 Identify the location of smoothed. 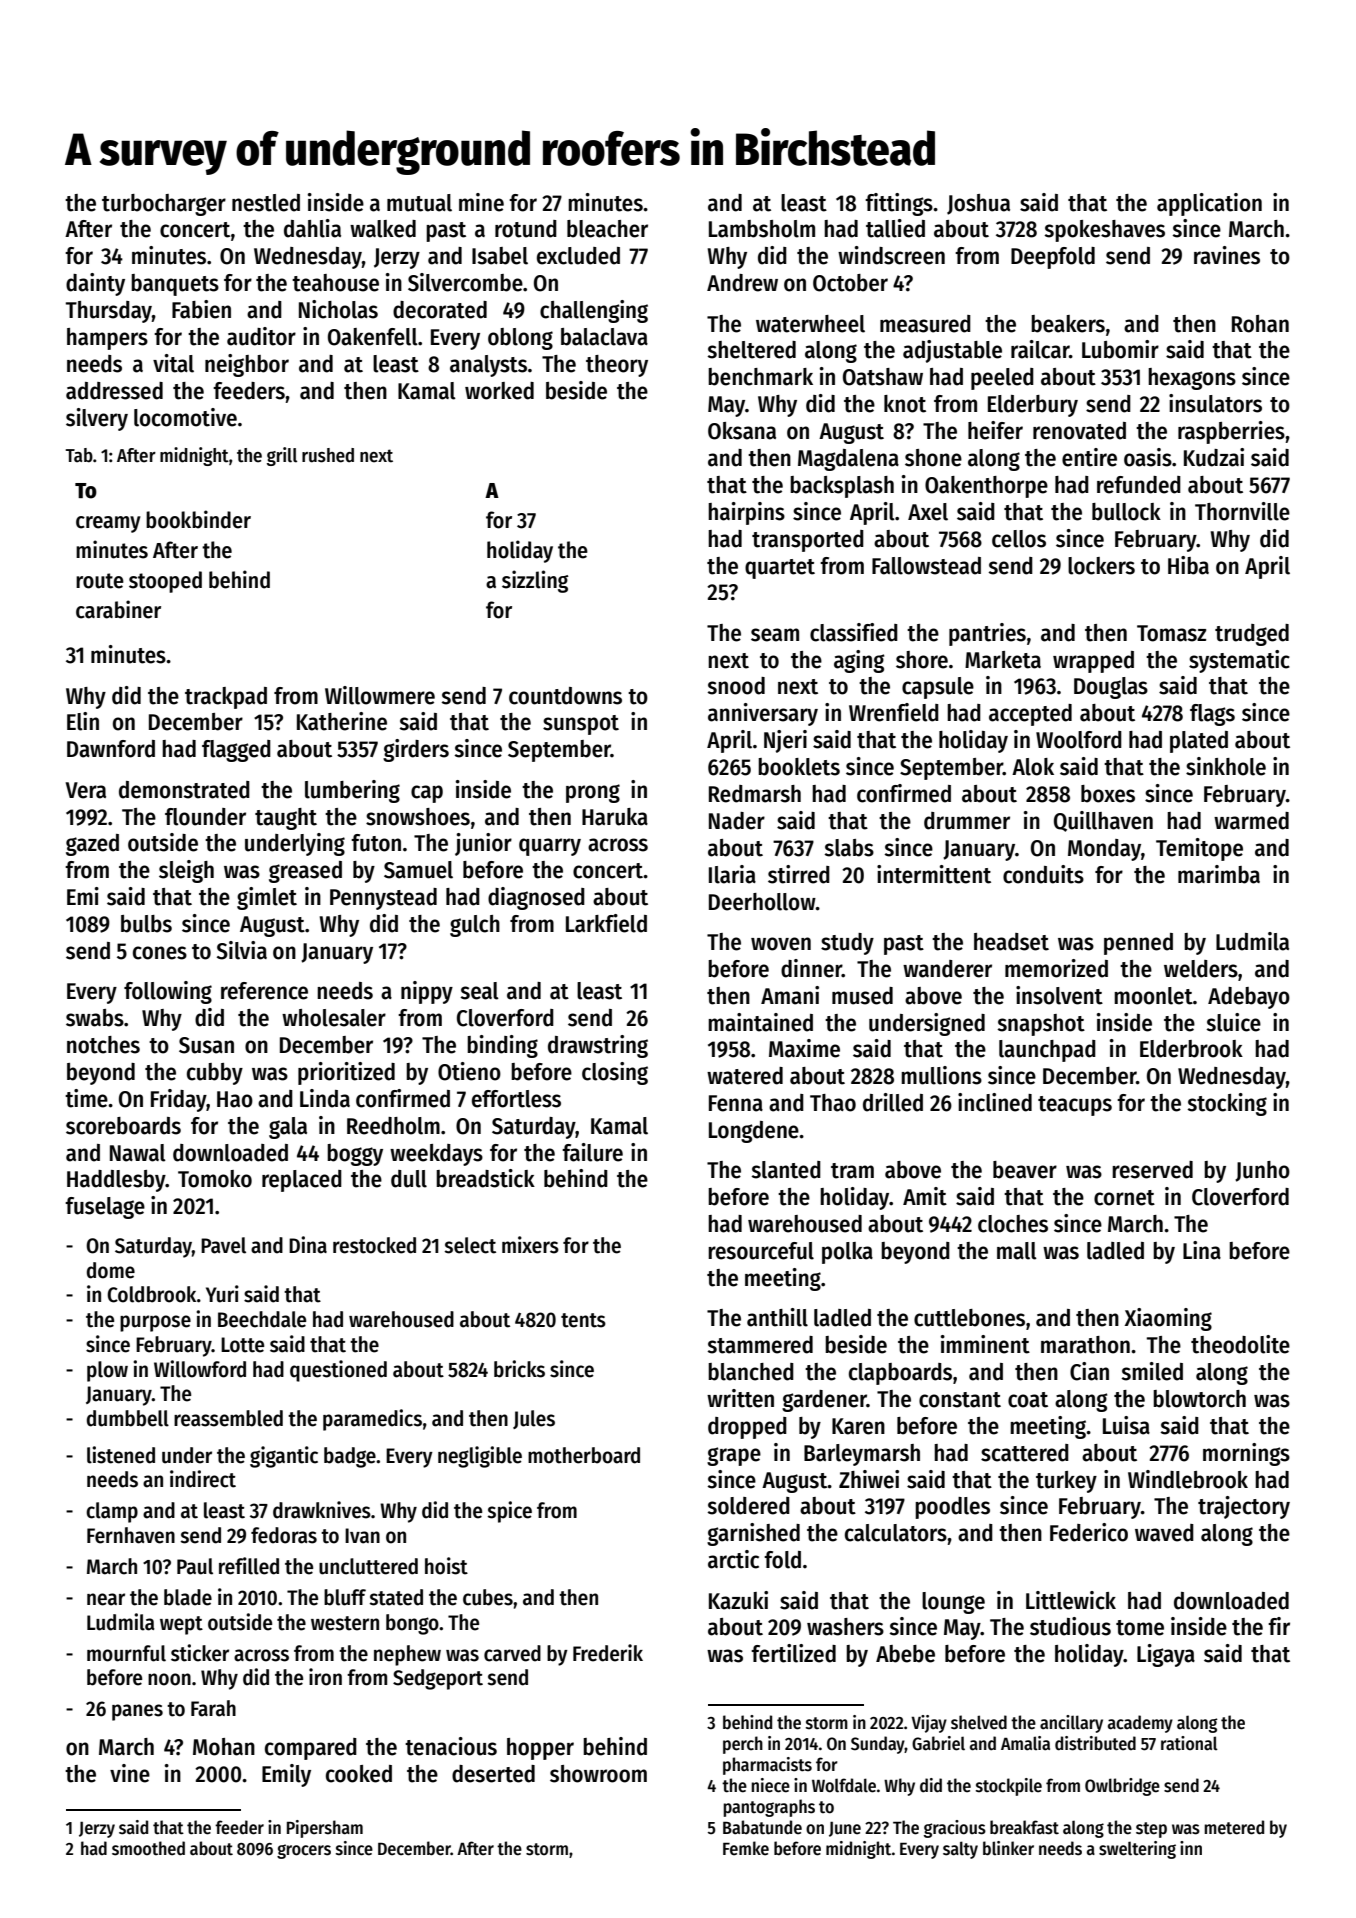
(148, 1848).
